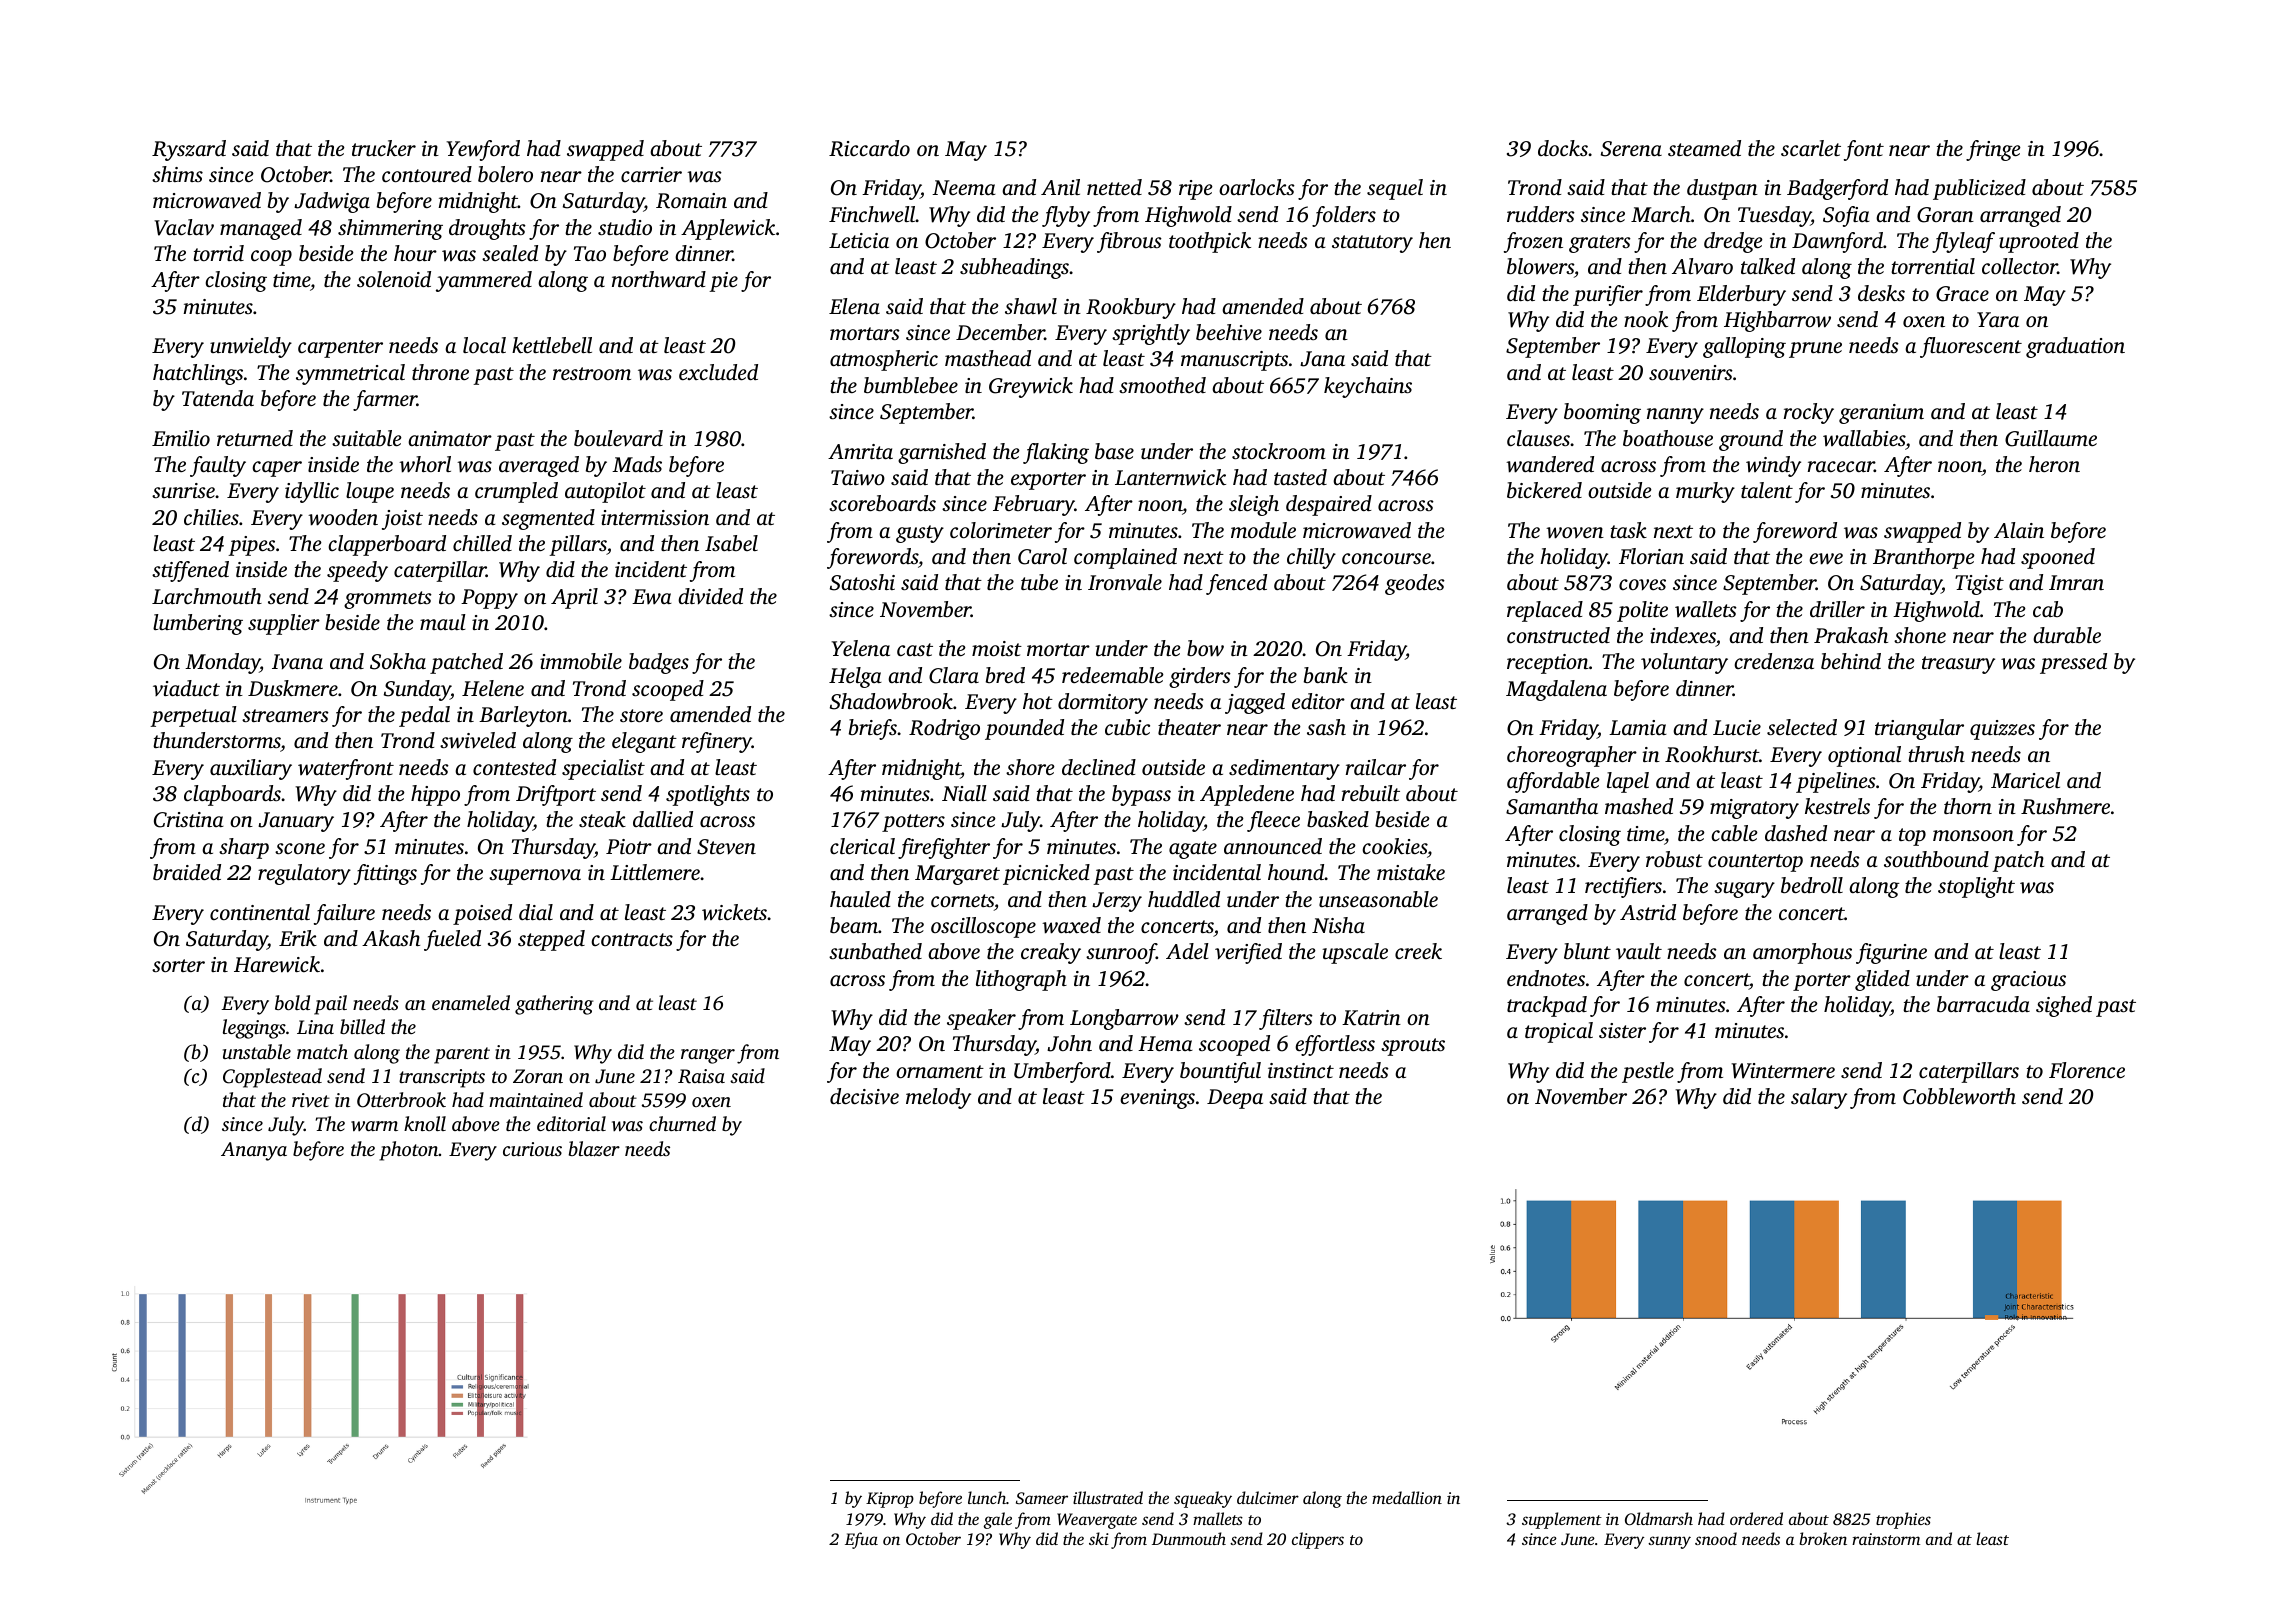 This screenshot has width=2292, height=1620. Describe the element at coordinates (1811, 148) in the screenshot. I see `scarlet` at that location.
